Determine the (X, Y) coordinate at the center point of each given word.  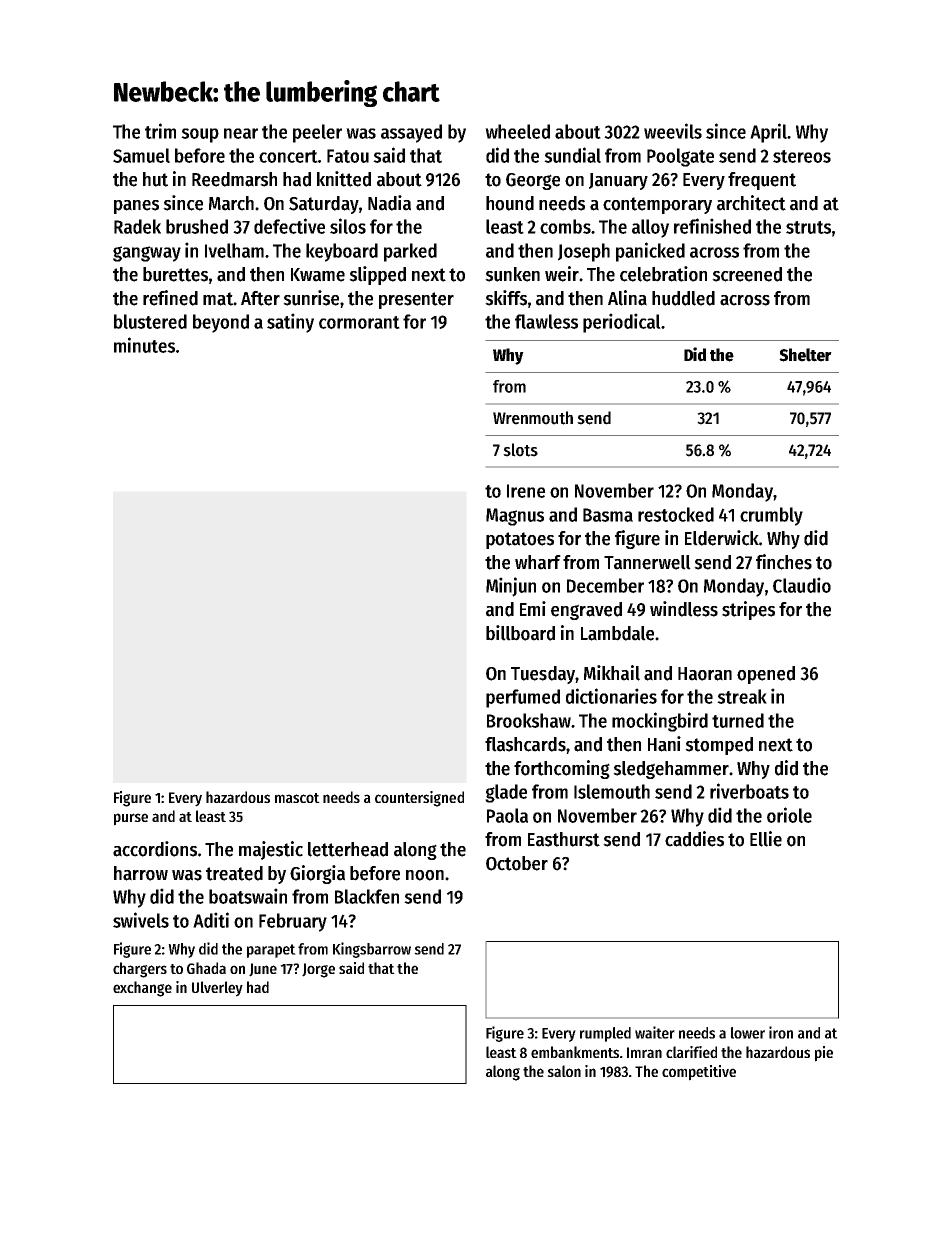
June (263, 970)
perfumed (523, 698)
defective (289, 226)
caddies (694, 839)
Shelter (805, 355)
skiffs (506, 298)
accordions (155, 849)
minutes (144, 345)
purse (131, 819)
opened (766, 675)
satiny (290, 323)
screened (747, 274)
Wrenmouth (533, 418)
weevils (673, 131)
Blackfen (367, 896)
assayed (411, 133)
